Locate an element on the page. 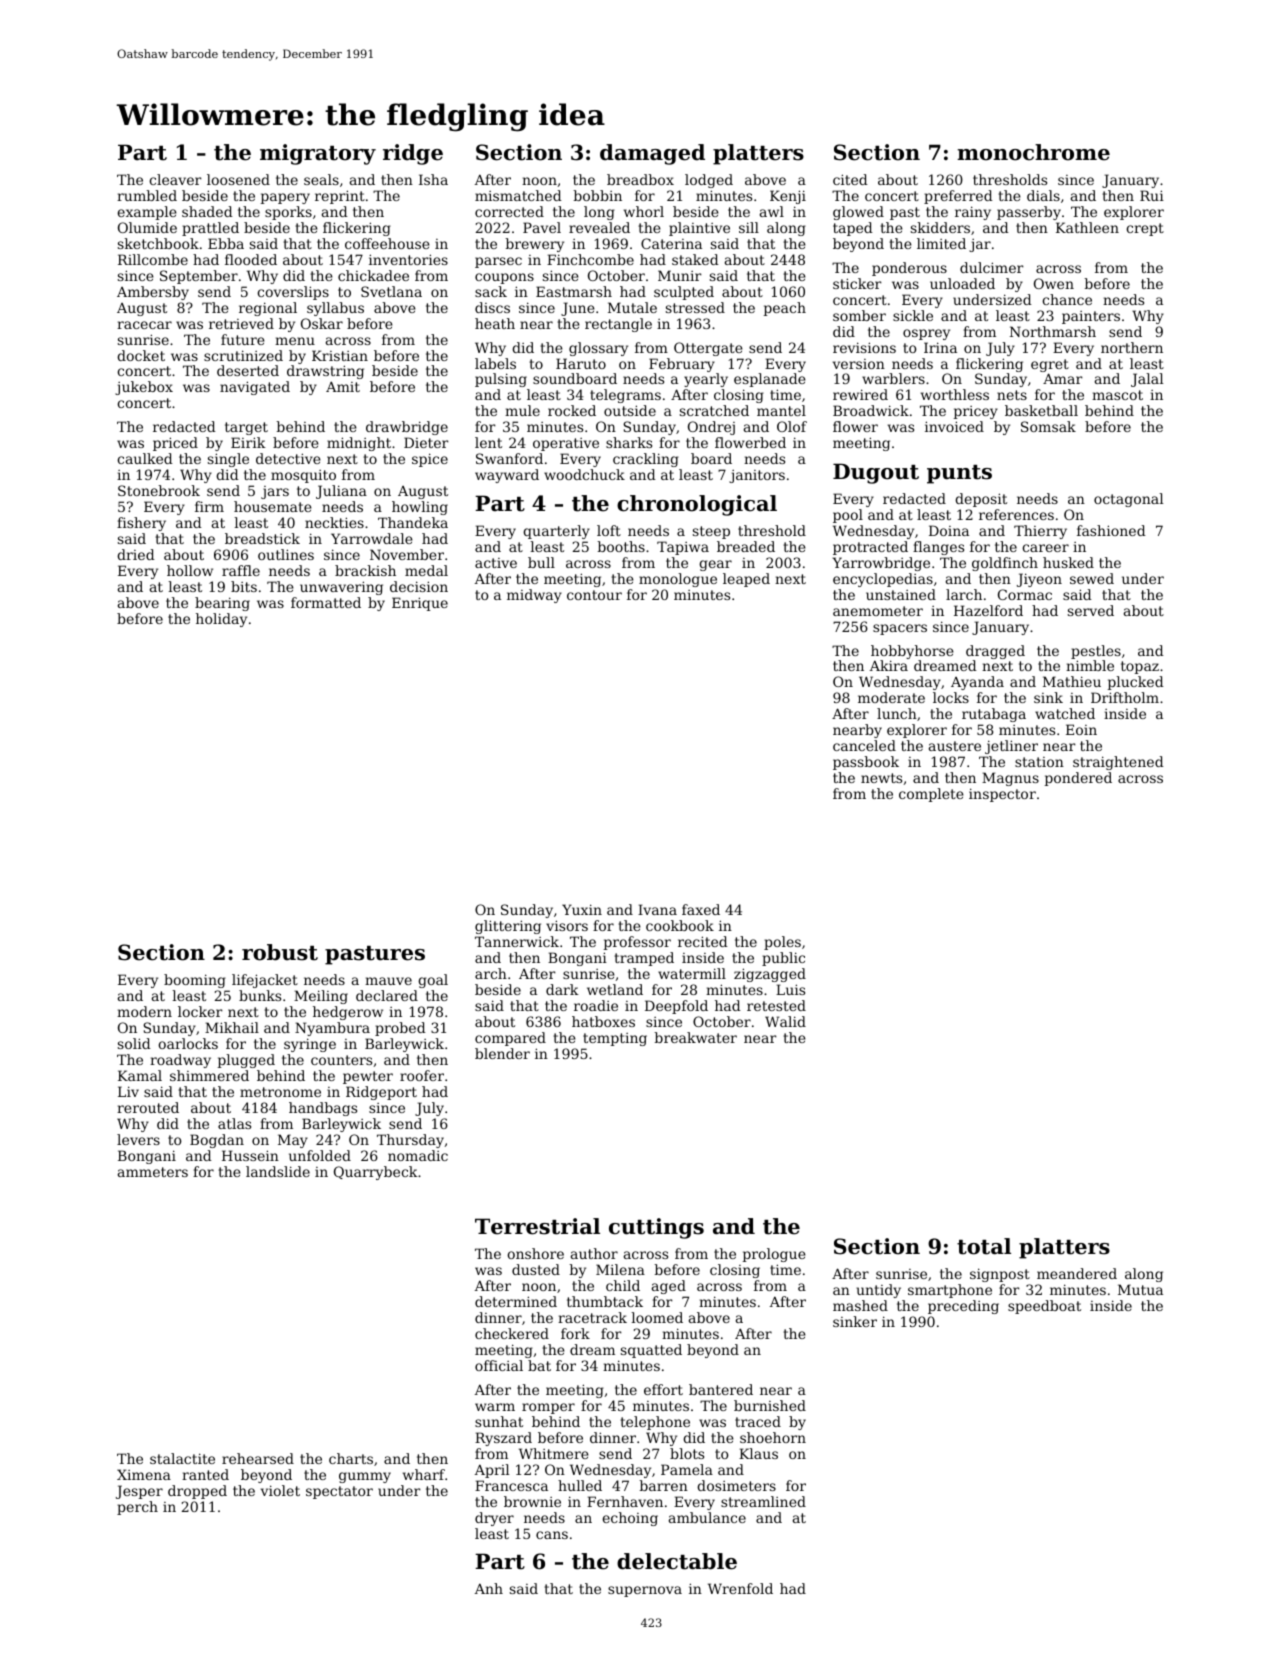  speedboat is located at coordinates (1044, 1307).
